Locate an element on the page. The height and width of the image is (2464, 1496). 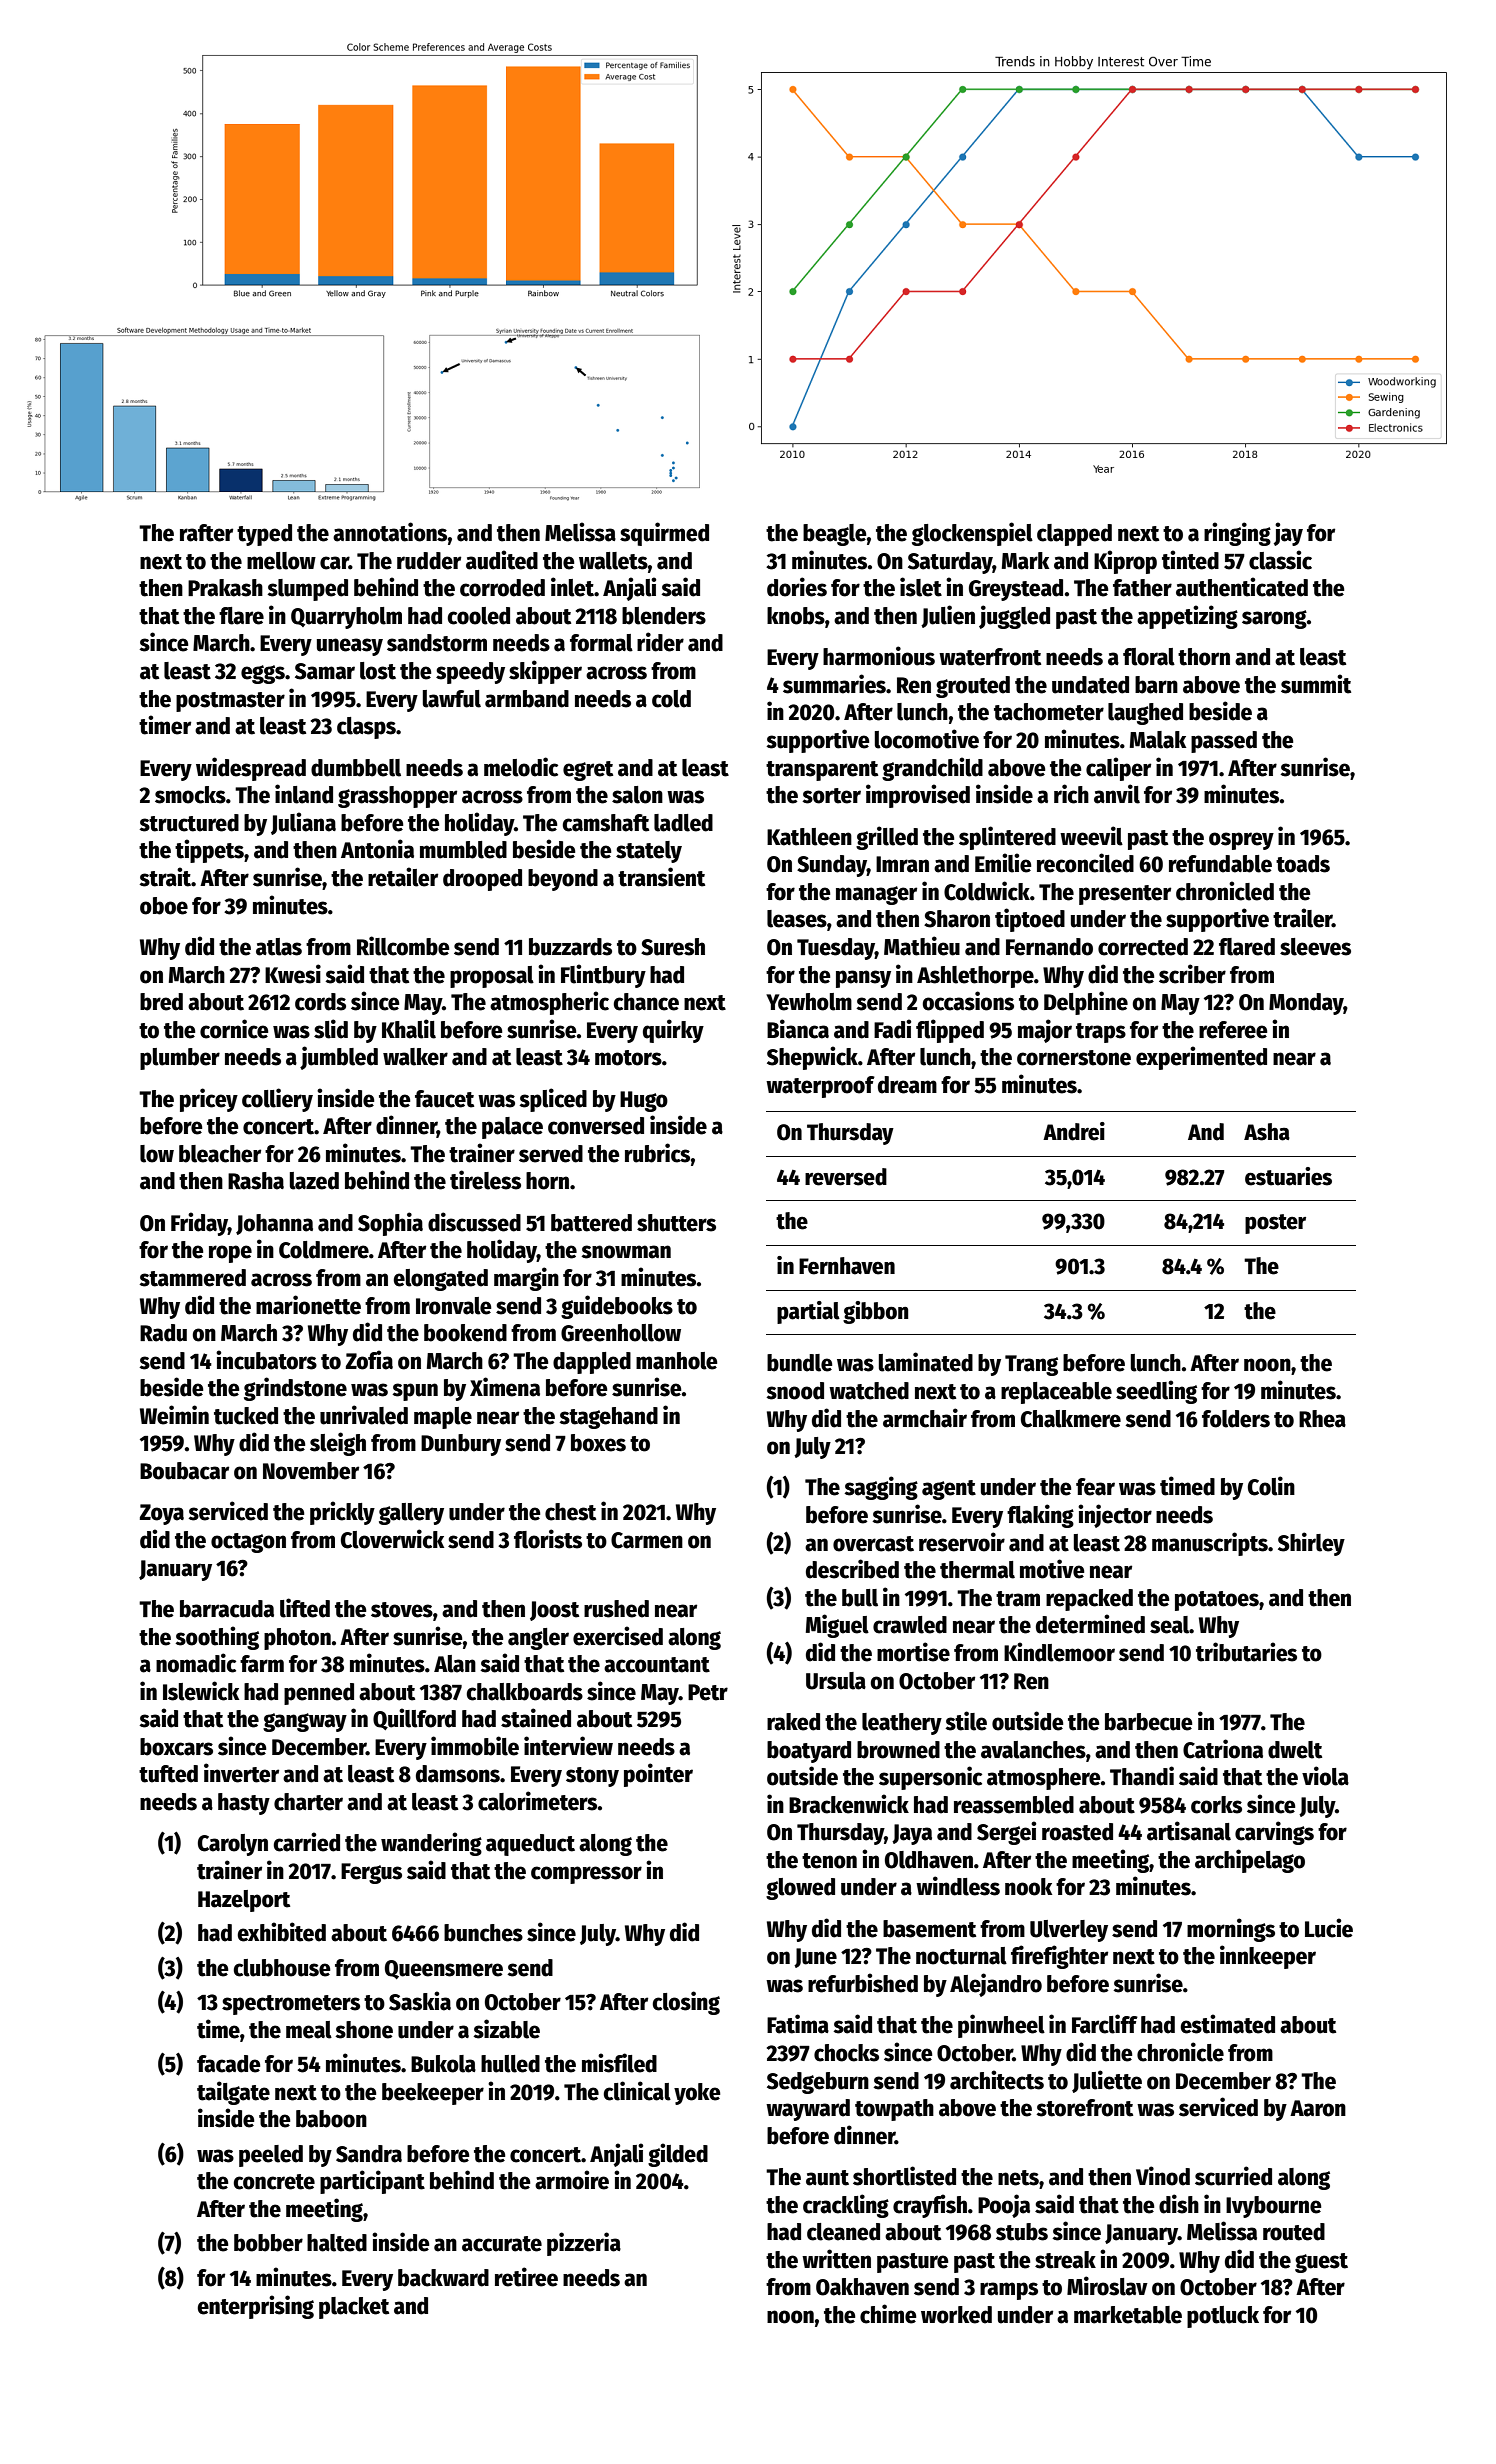
blenders is located at coordinates (664, 616).
